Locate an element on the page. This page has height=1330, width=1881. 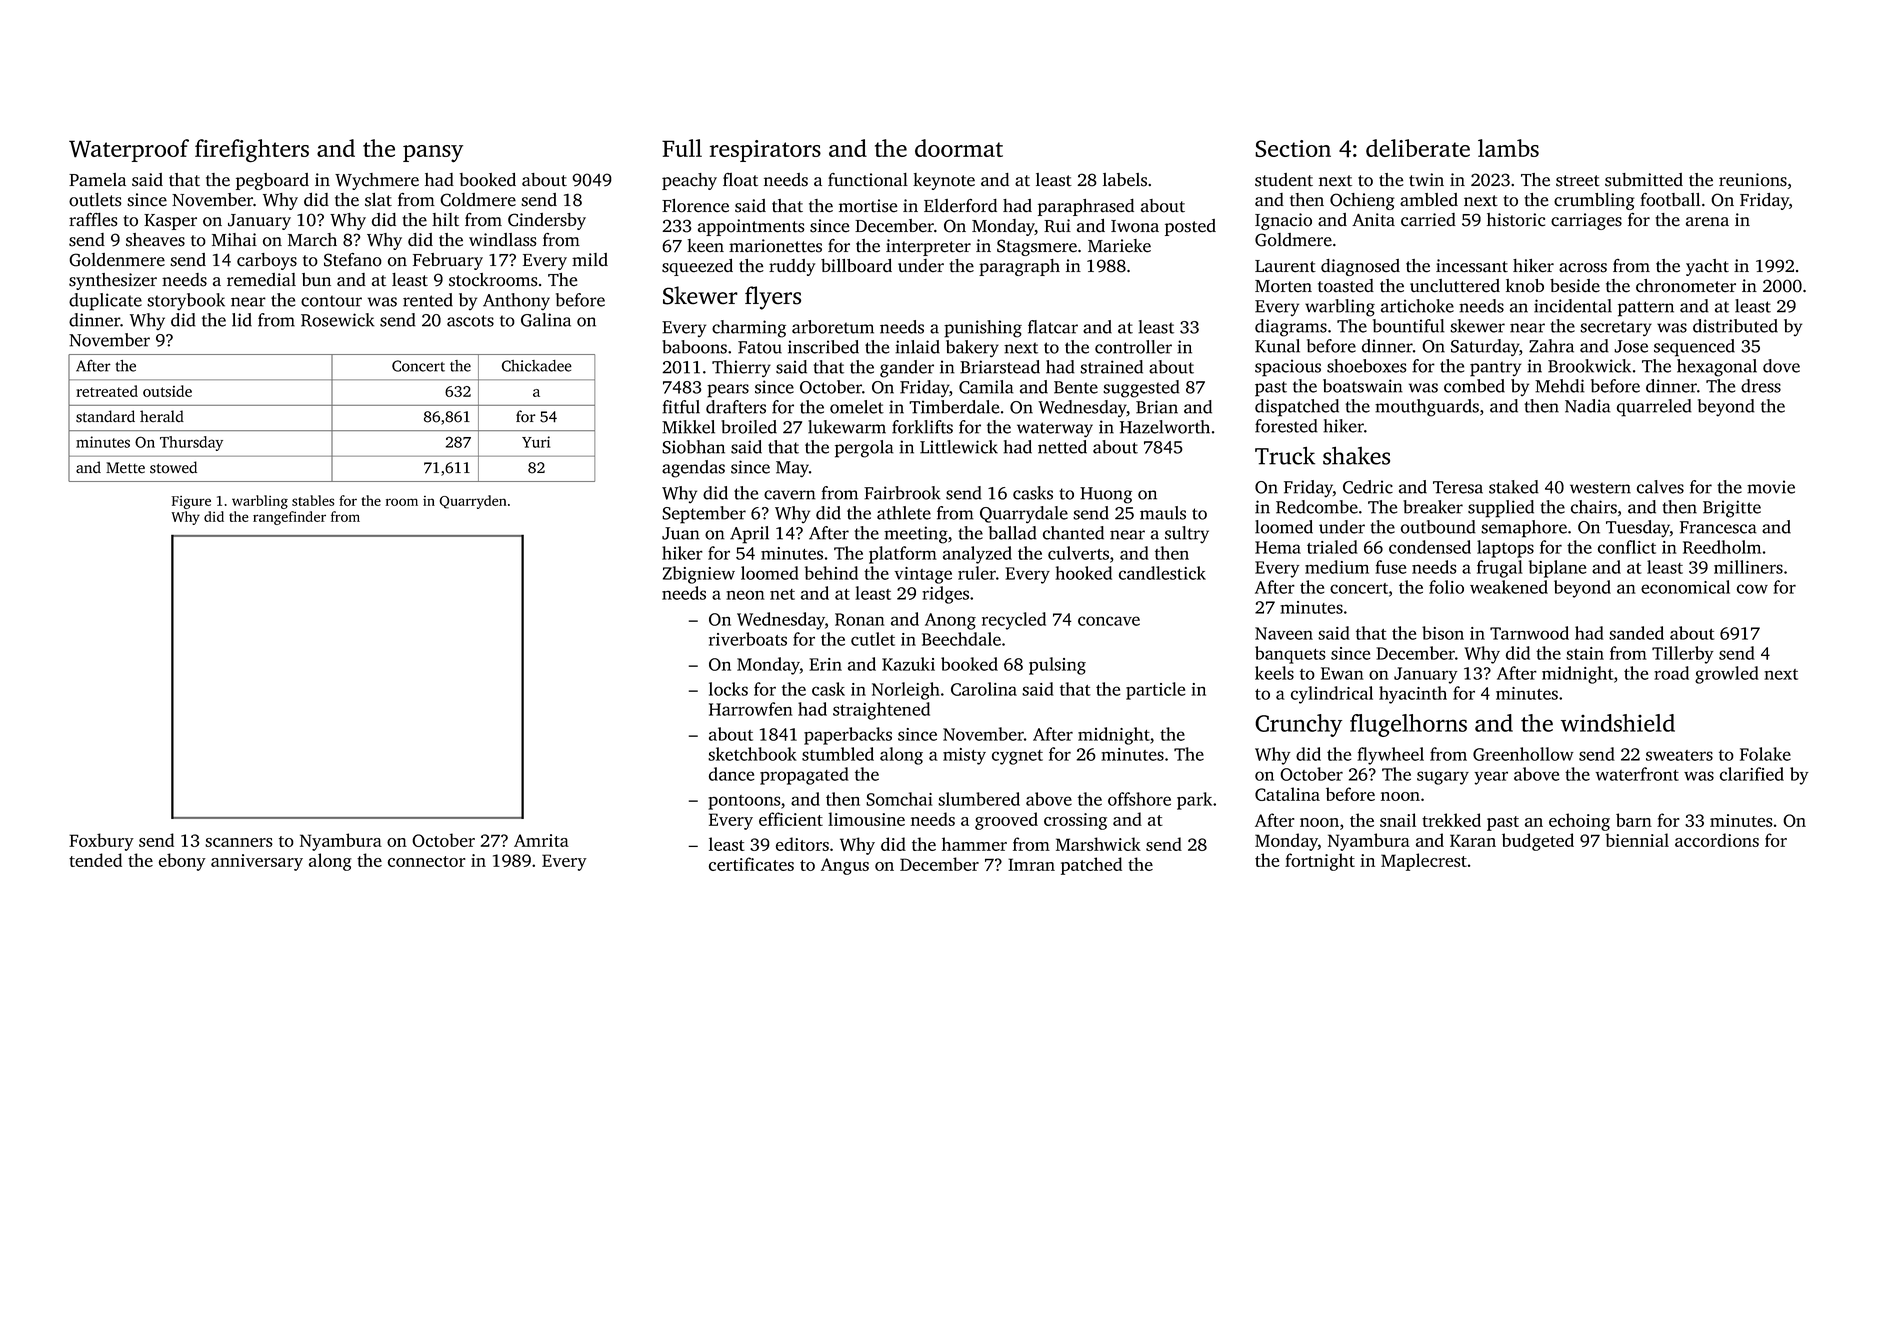
pegboard is located at coordinates (272, 181).
